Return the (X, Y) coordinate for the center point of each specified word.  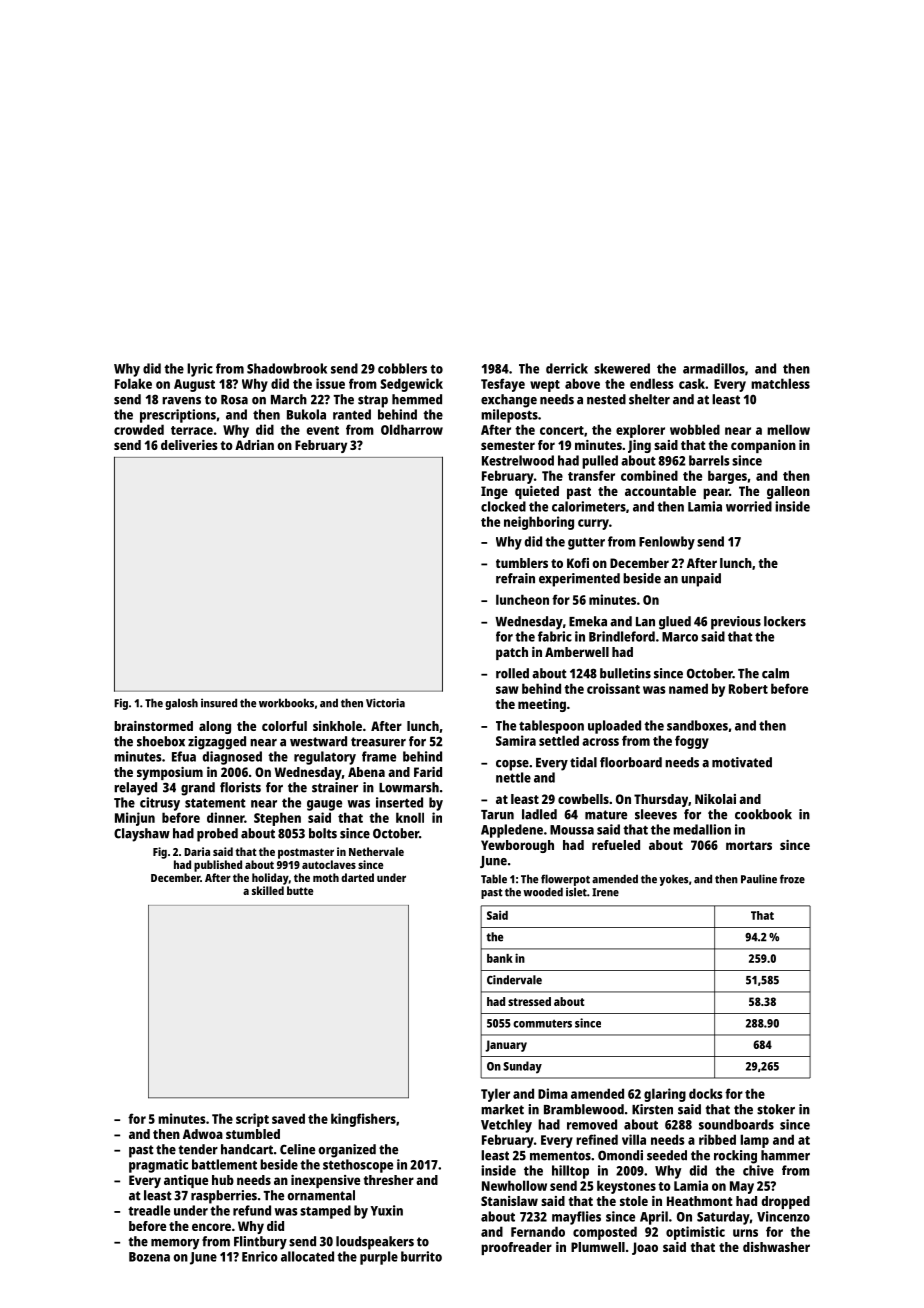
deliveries (189, 445)
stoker (776, 1109)
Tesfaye (503, 385)
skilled (268, 890)
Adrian (254, 445)
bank (500, 958)
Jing (639, 446)
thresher (389, 1180)
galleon (788, 492)
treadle (149, 1210)
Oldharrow (412, 429)
